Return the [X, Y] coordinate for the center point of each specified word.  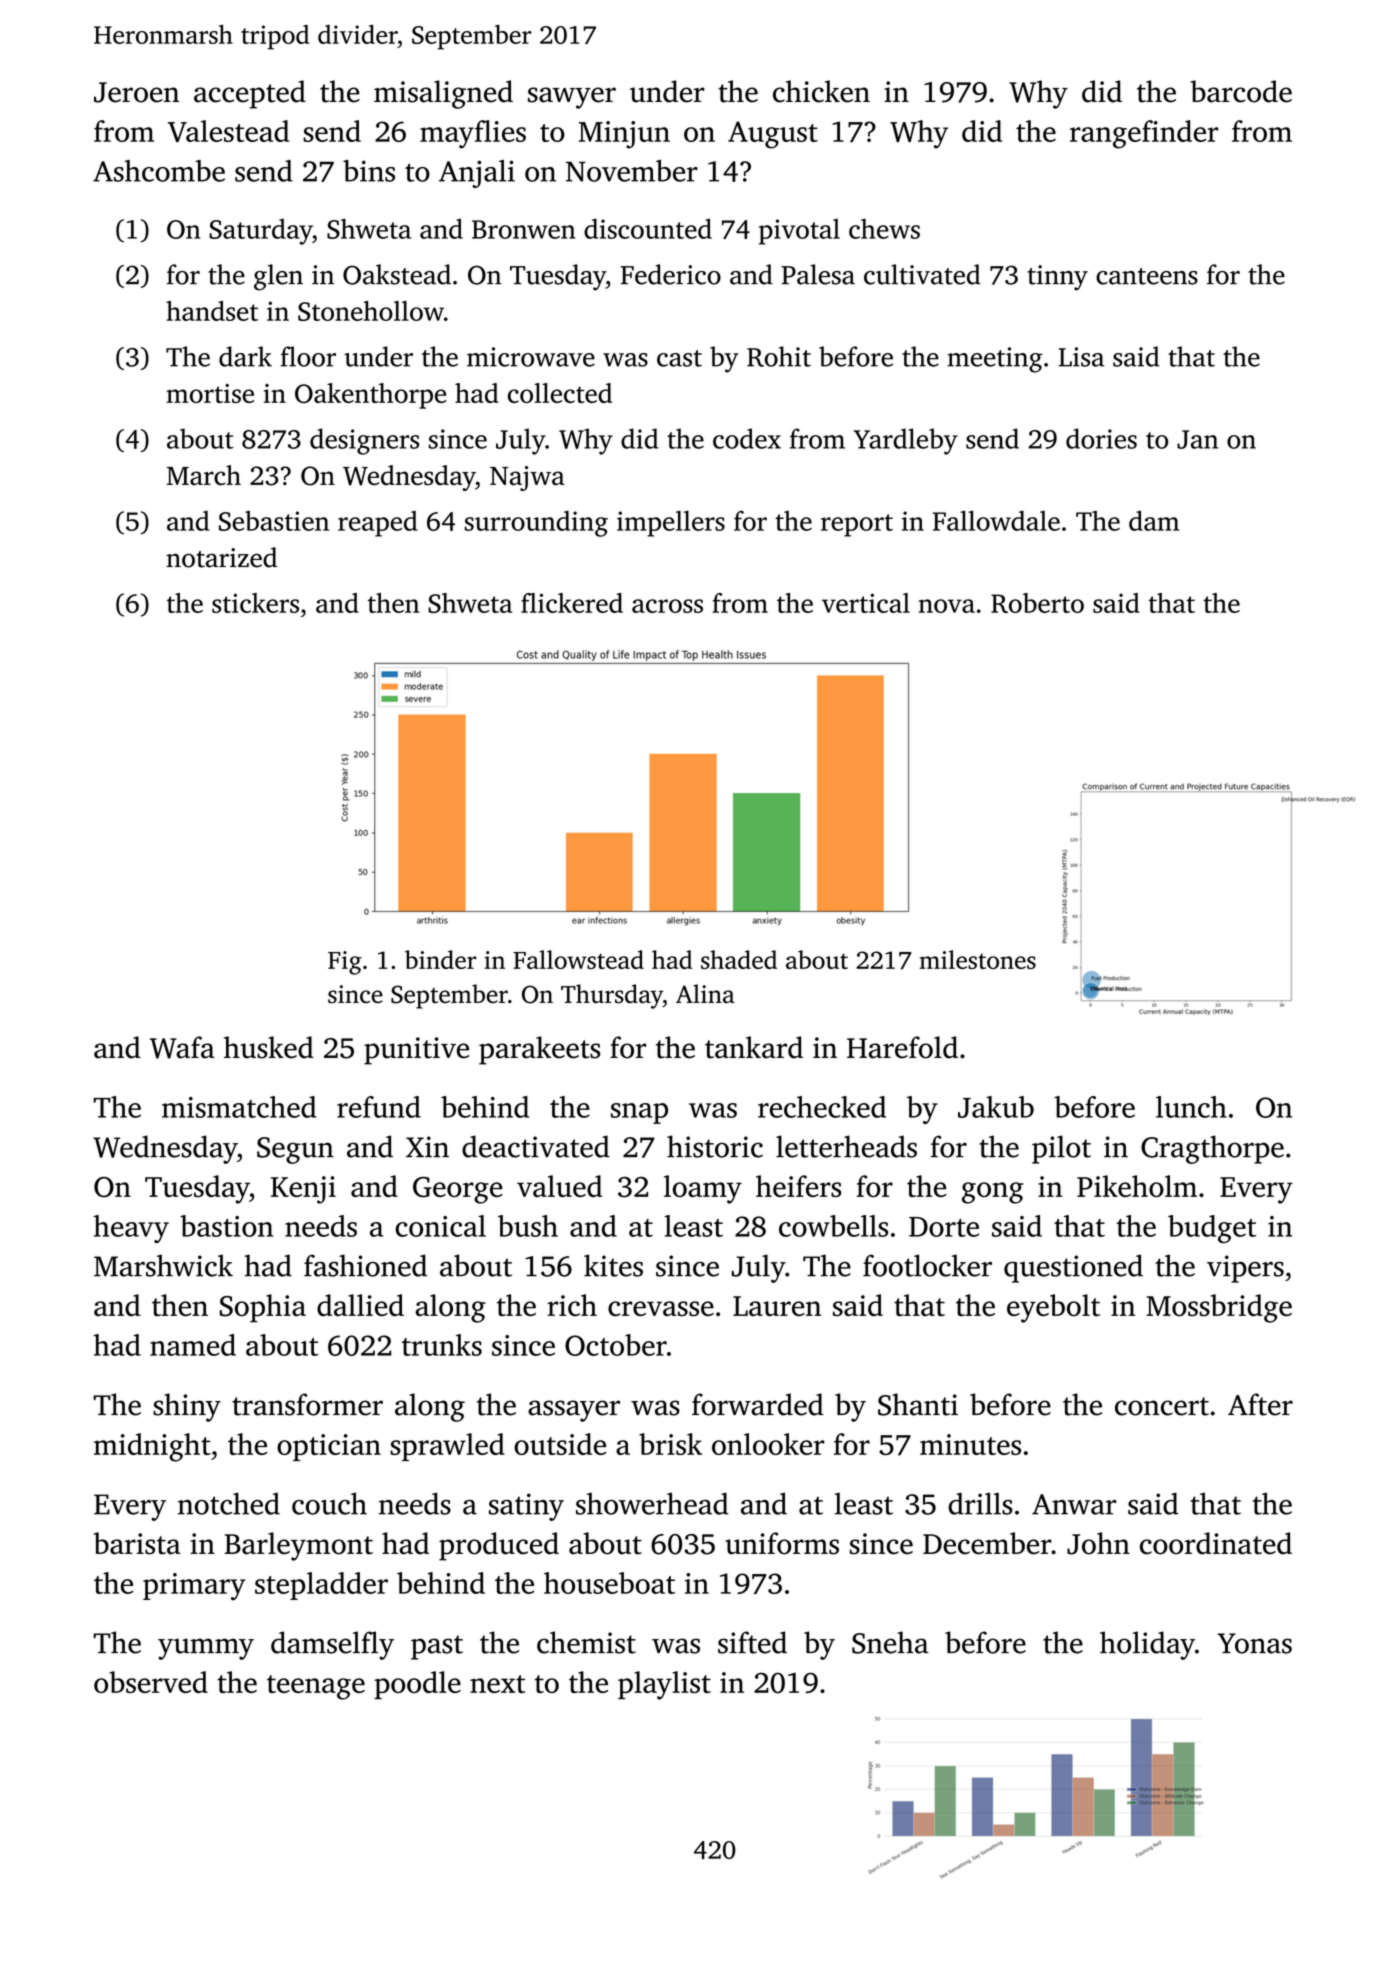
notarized [221, 557]
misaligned [443, 94]
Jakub [996, 1107]
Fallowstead [578, 959]
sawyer [572, 98]
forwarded [758, 1404]
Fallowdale [996, 520]
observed [151, 1682]
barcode [1241, 91]
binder [441, 959]
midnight [152, 1447]
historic [715, 1146]
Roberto [1037, 603]
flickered [572, 603]
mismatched [239, 1107]
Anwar [1074, 1504]
